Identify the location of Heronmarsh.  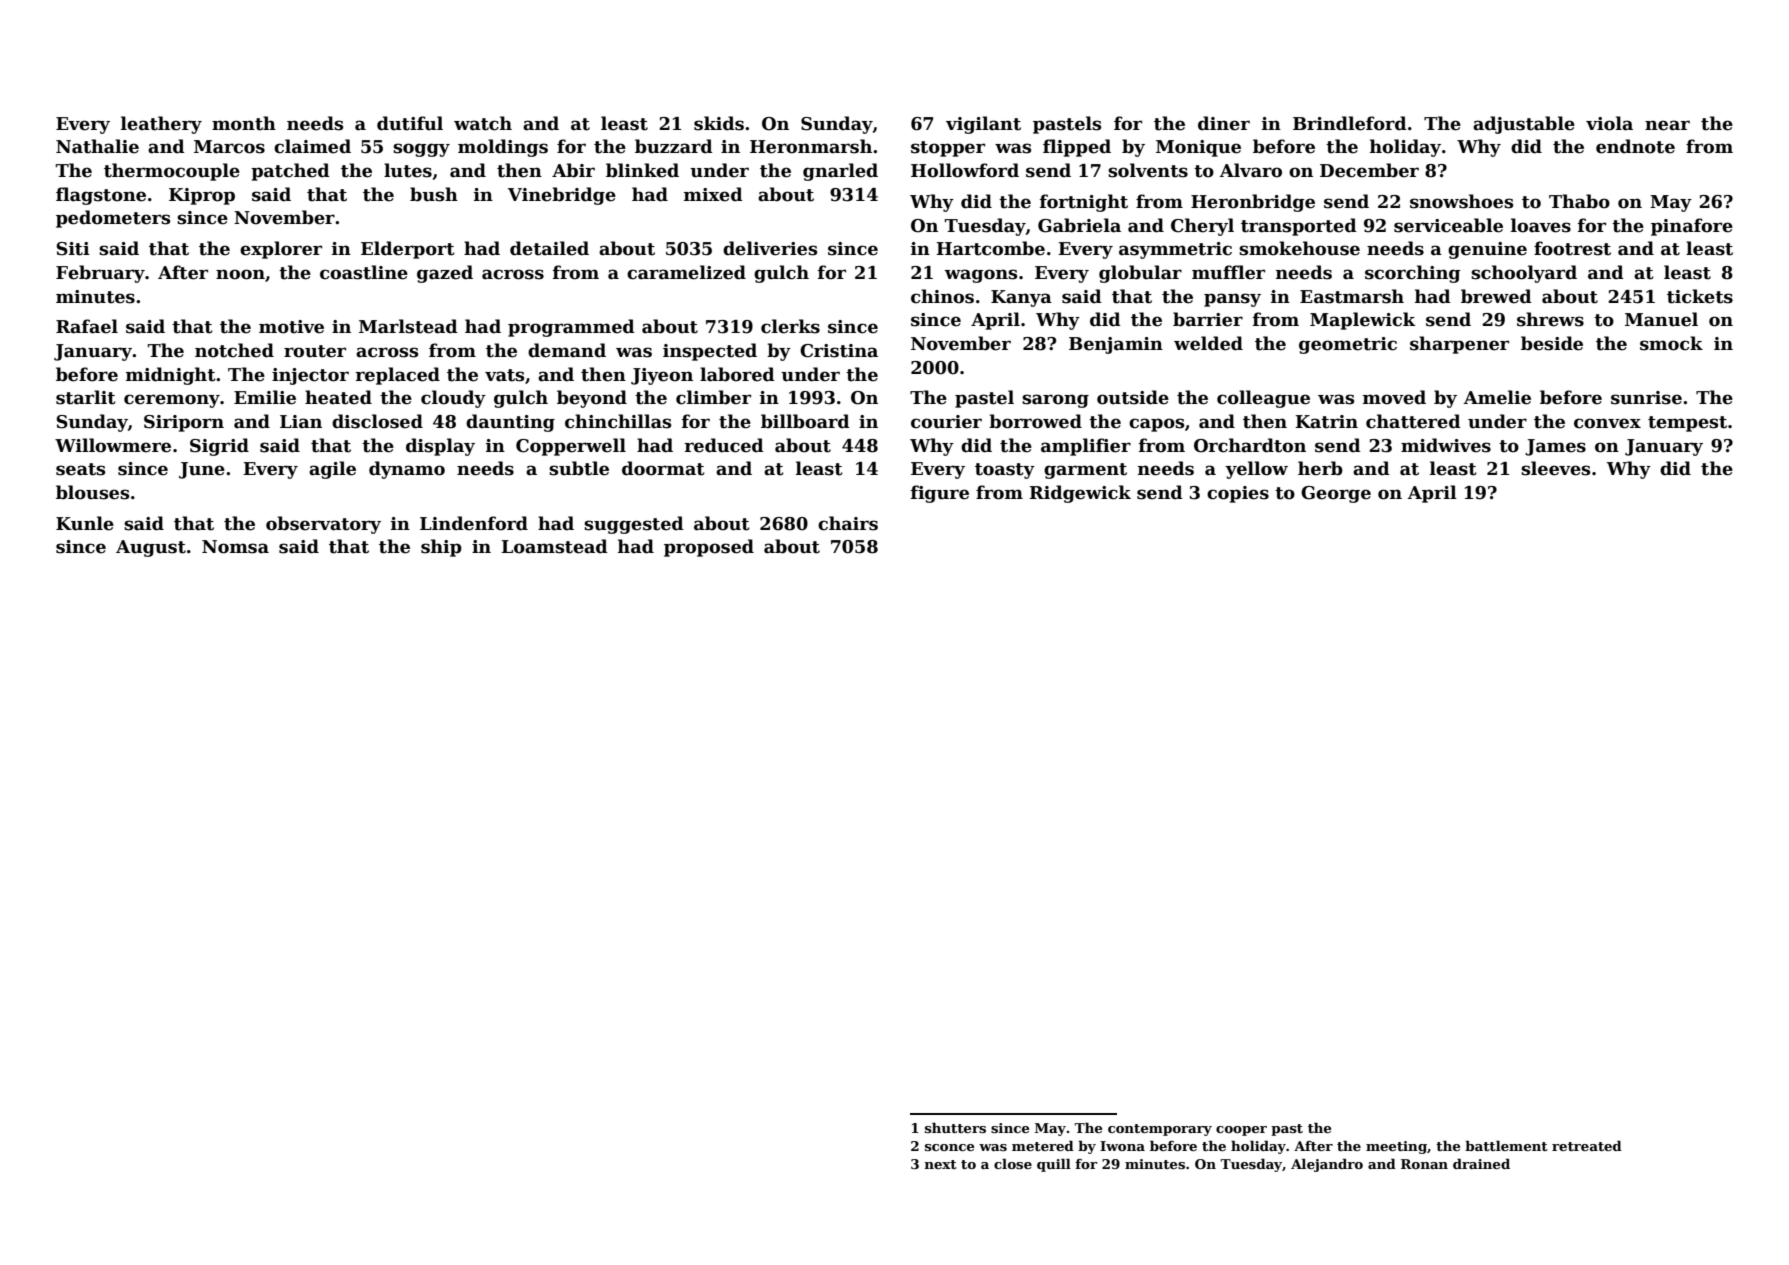
(811, 146).
